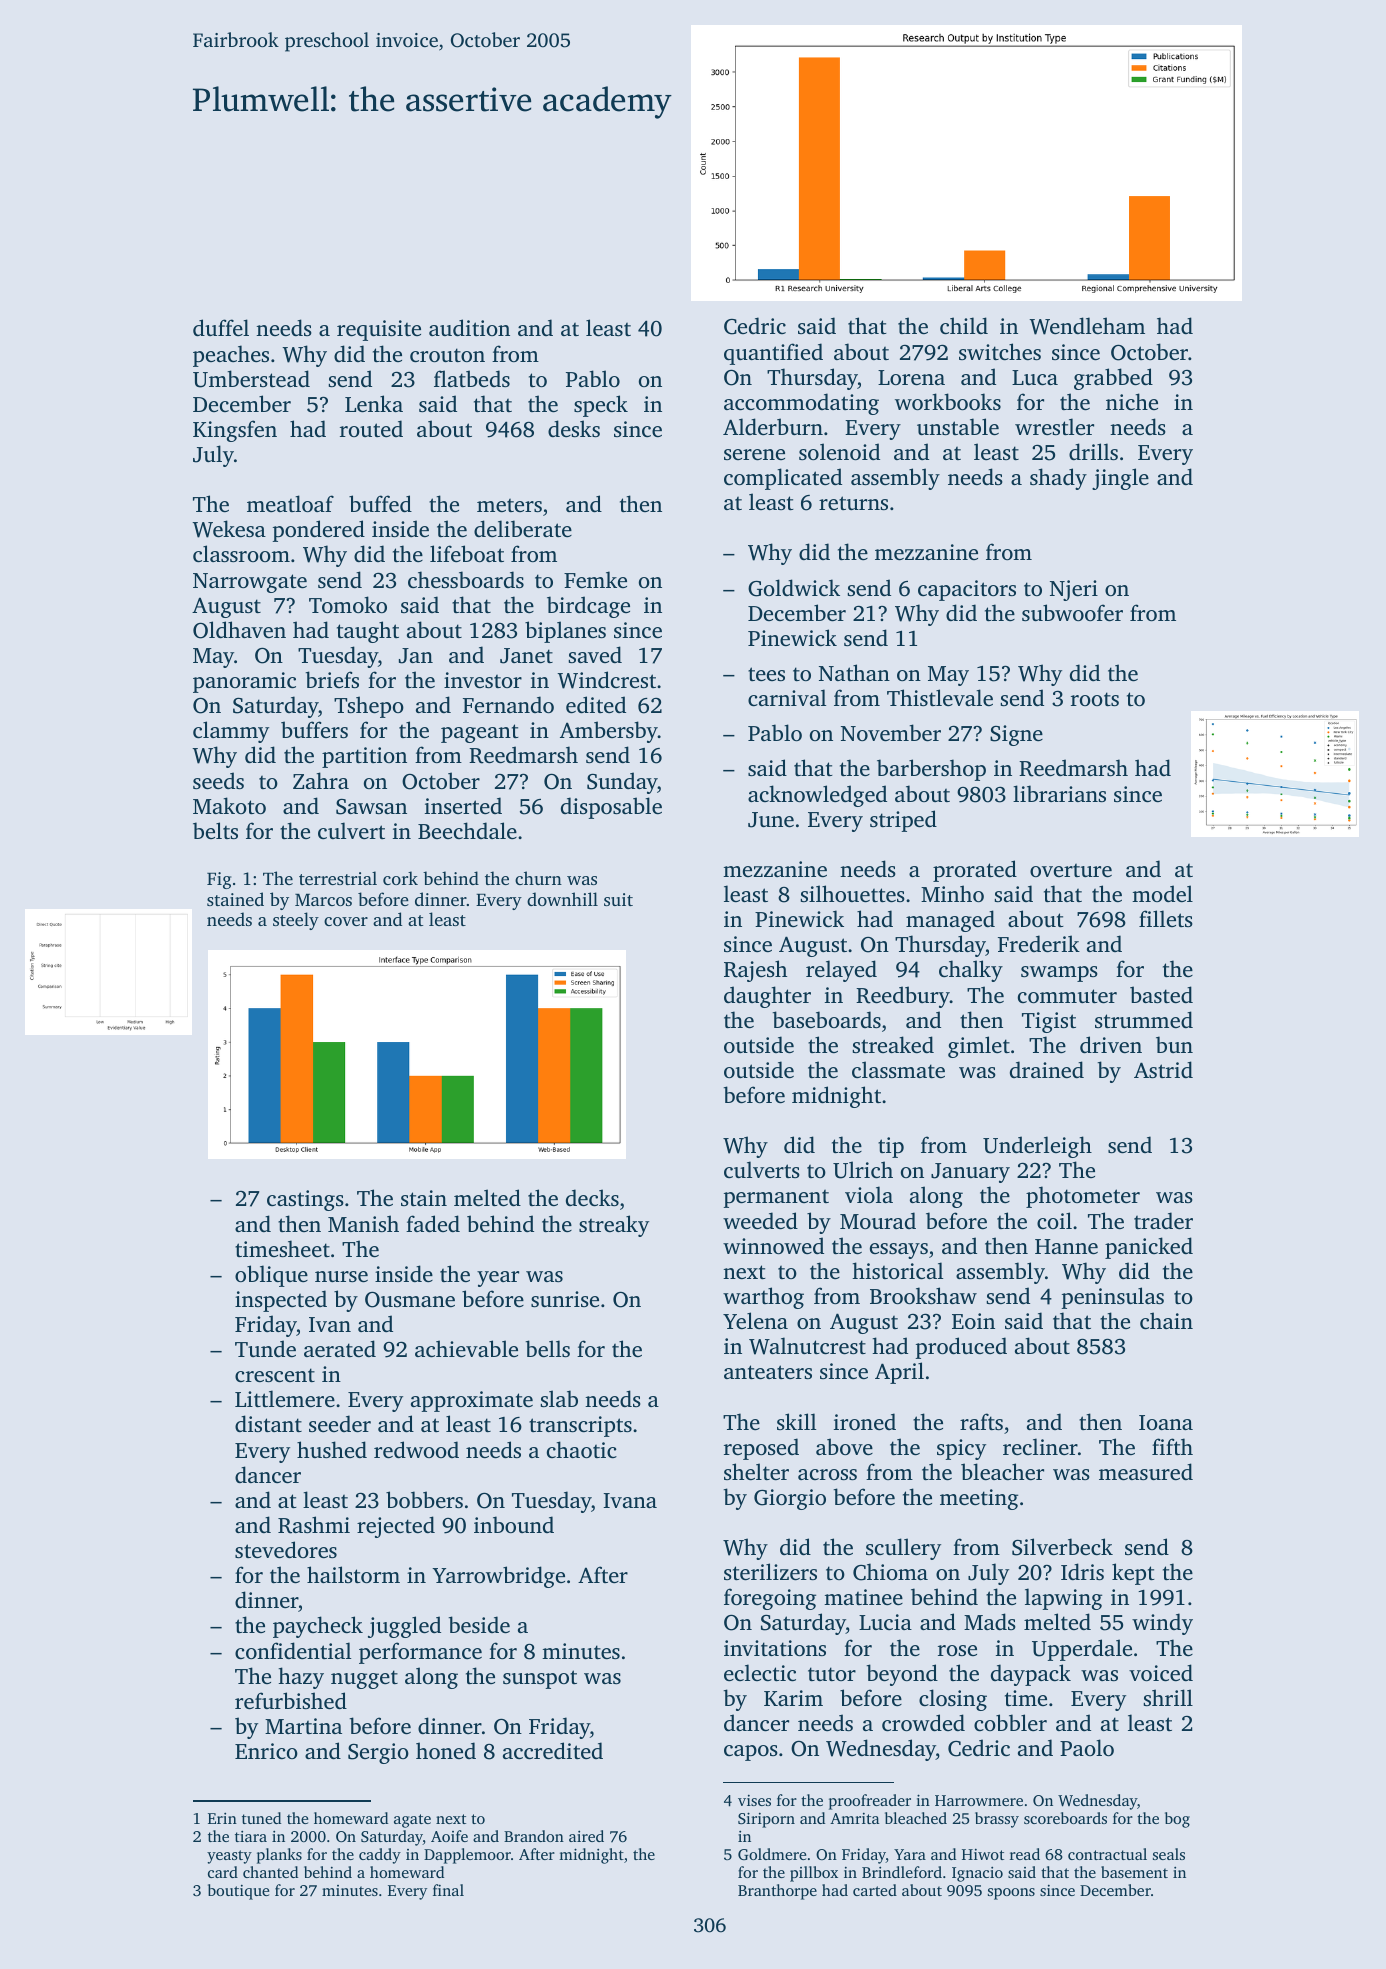  Describe the element at coordinates (777, 1892) in the document. I see `Branthorpe` at that location.
